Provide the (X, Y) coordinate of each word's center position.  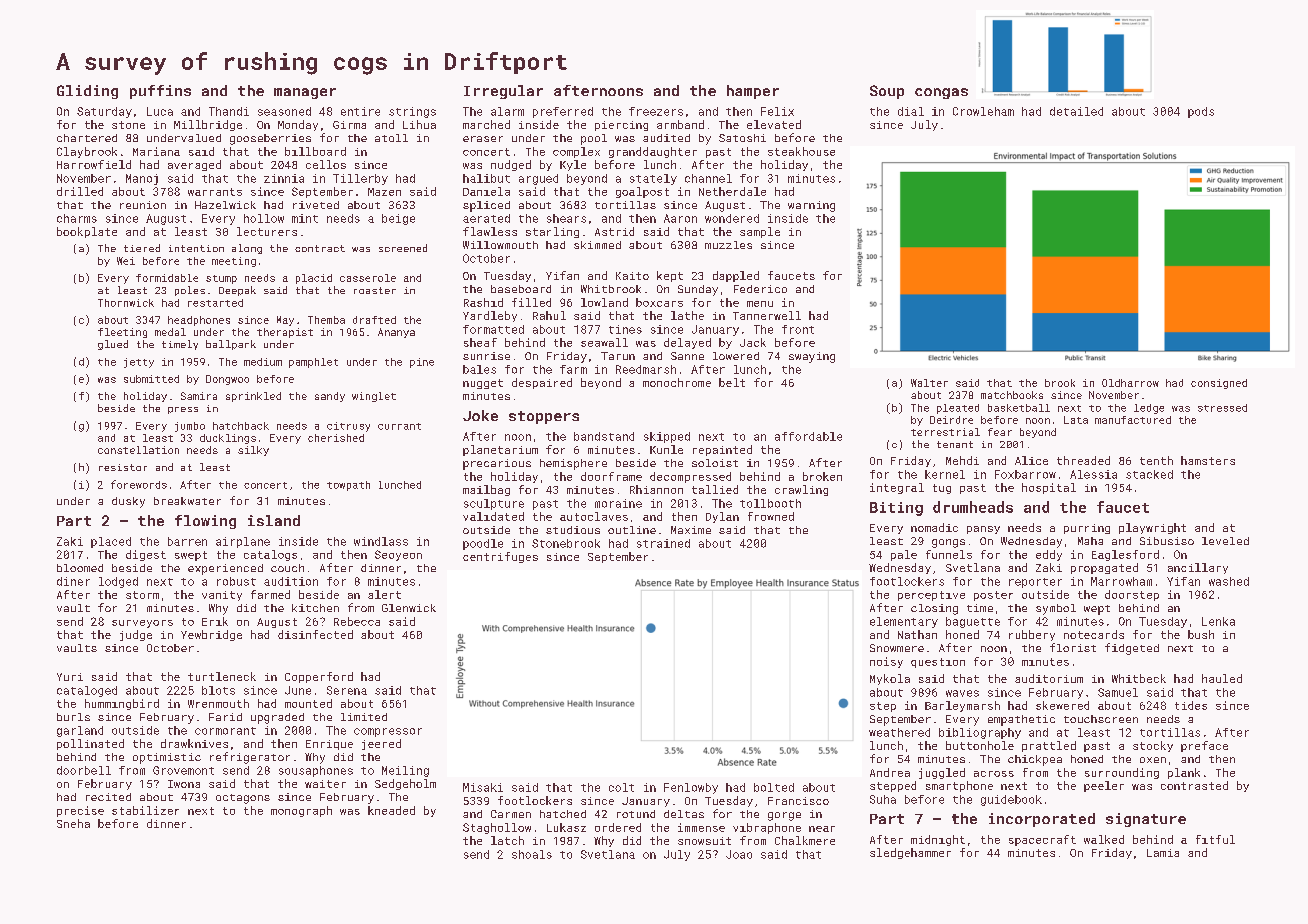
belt (732, 382)
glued (113, 345)
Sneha (73, 823)
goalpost (642, 192)
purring (1087, 529)
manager (305, 93)
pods (1201, 112)
